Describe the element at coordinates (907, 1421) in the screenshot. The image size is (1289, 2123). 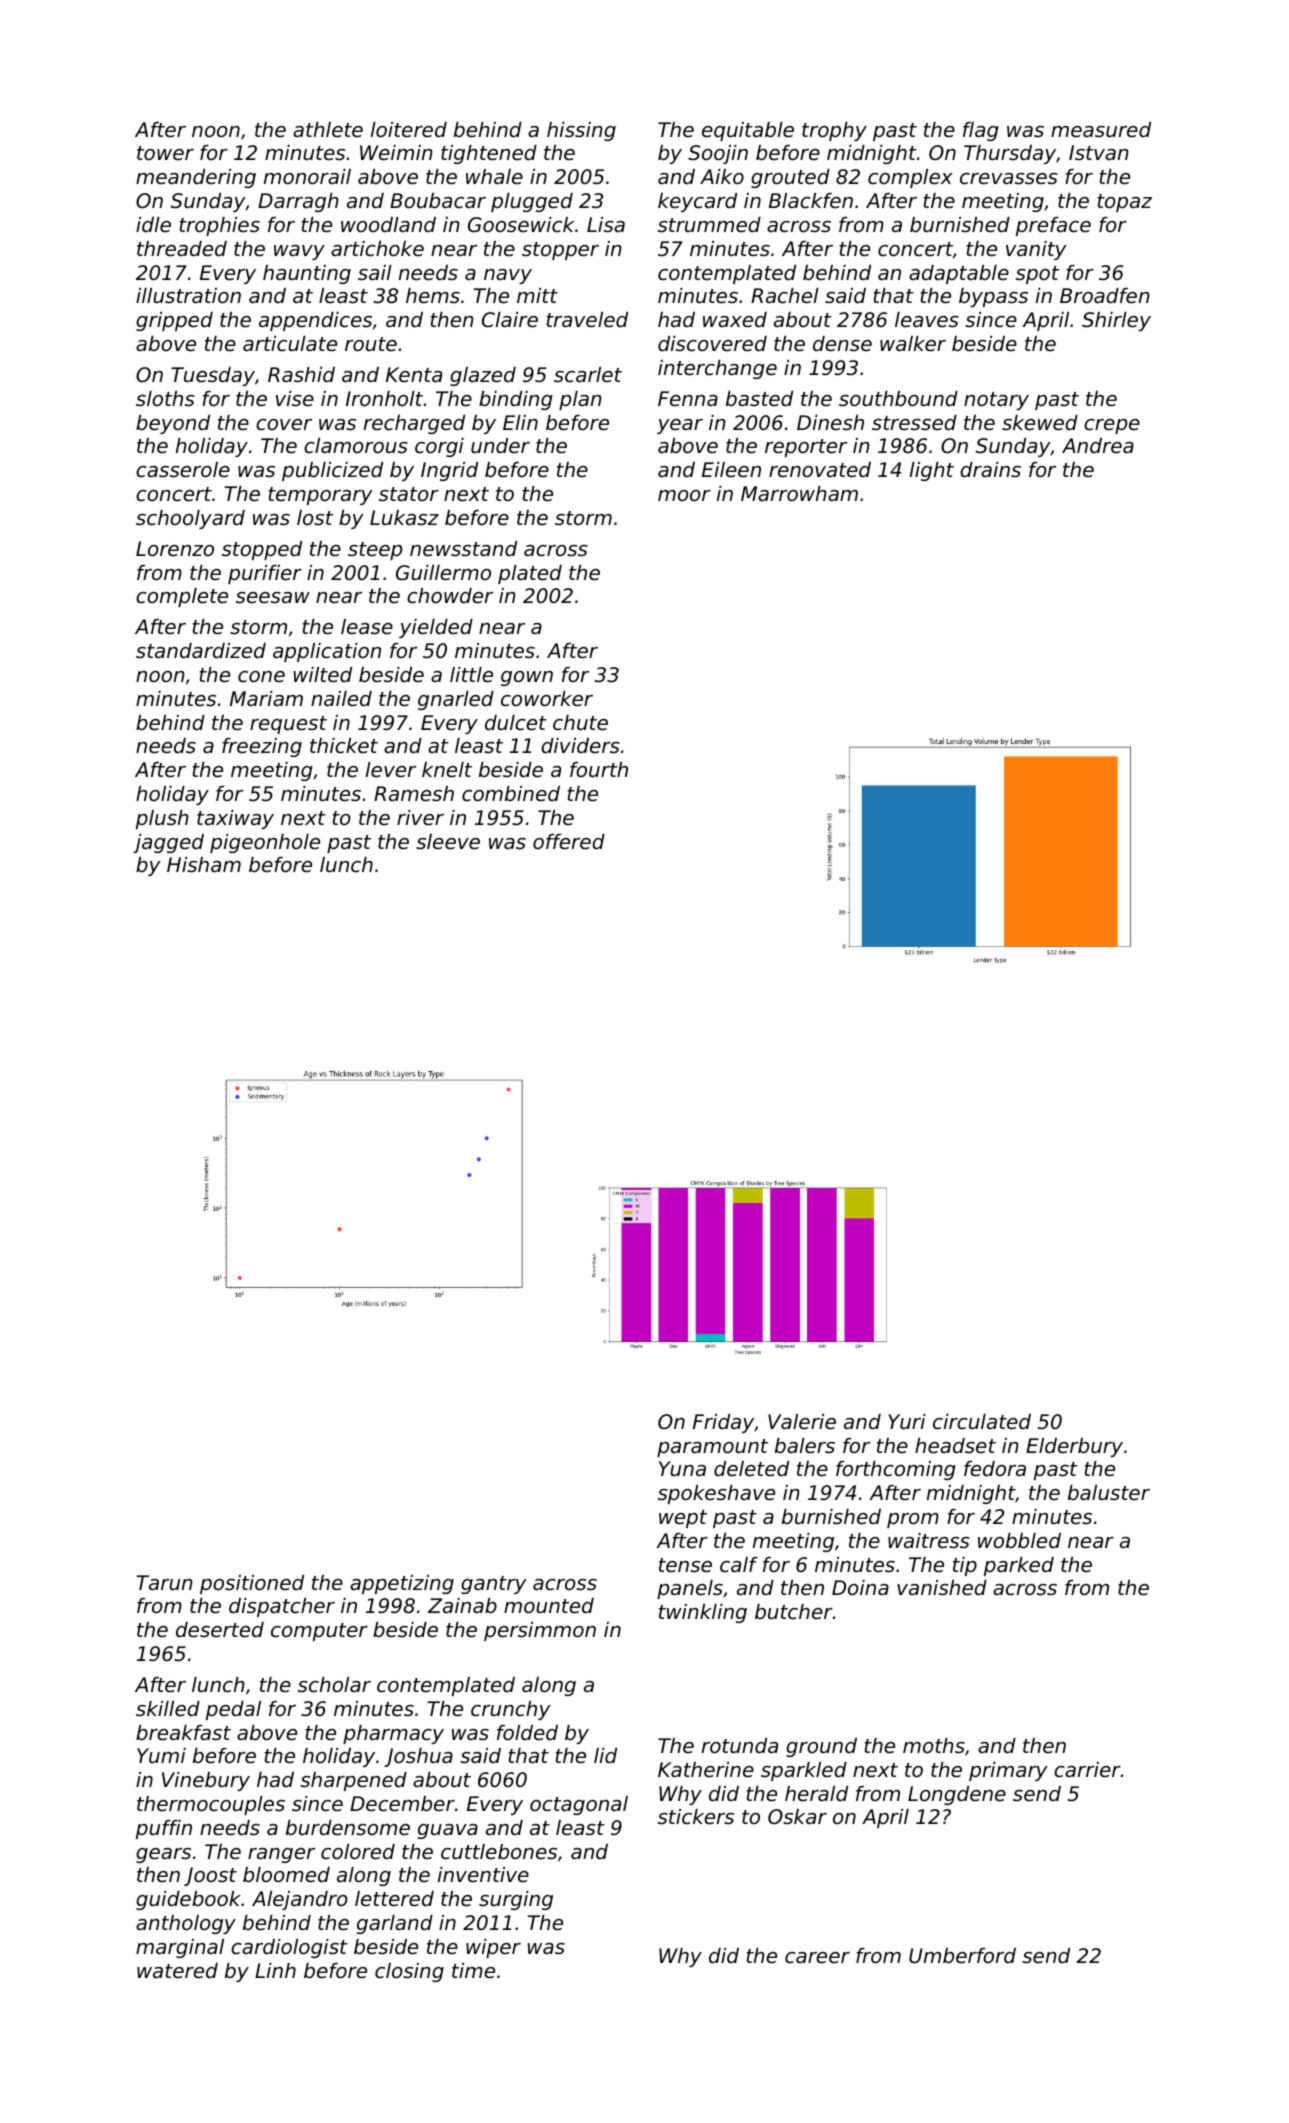
I see `Yuri` at that location.
